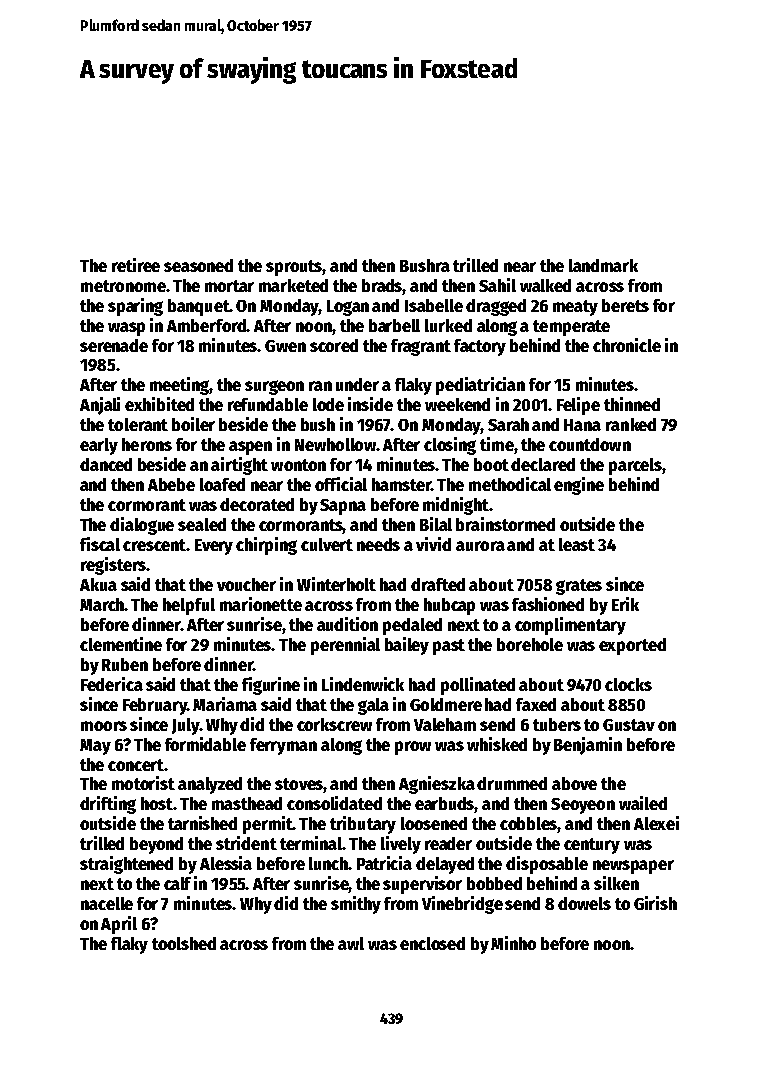 The image size is (760, 1078). What do you see at coordinates (513, 943) in the screenshot?
I see `Minho` at bounding box center [513, 943].
